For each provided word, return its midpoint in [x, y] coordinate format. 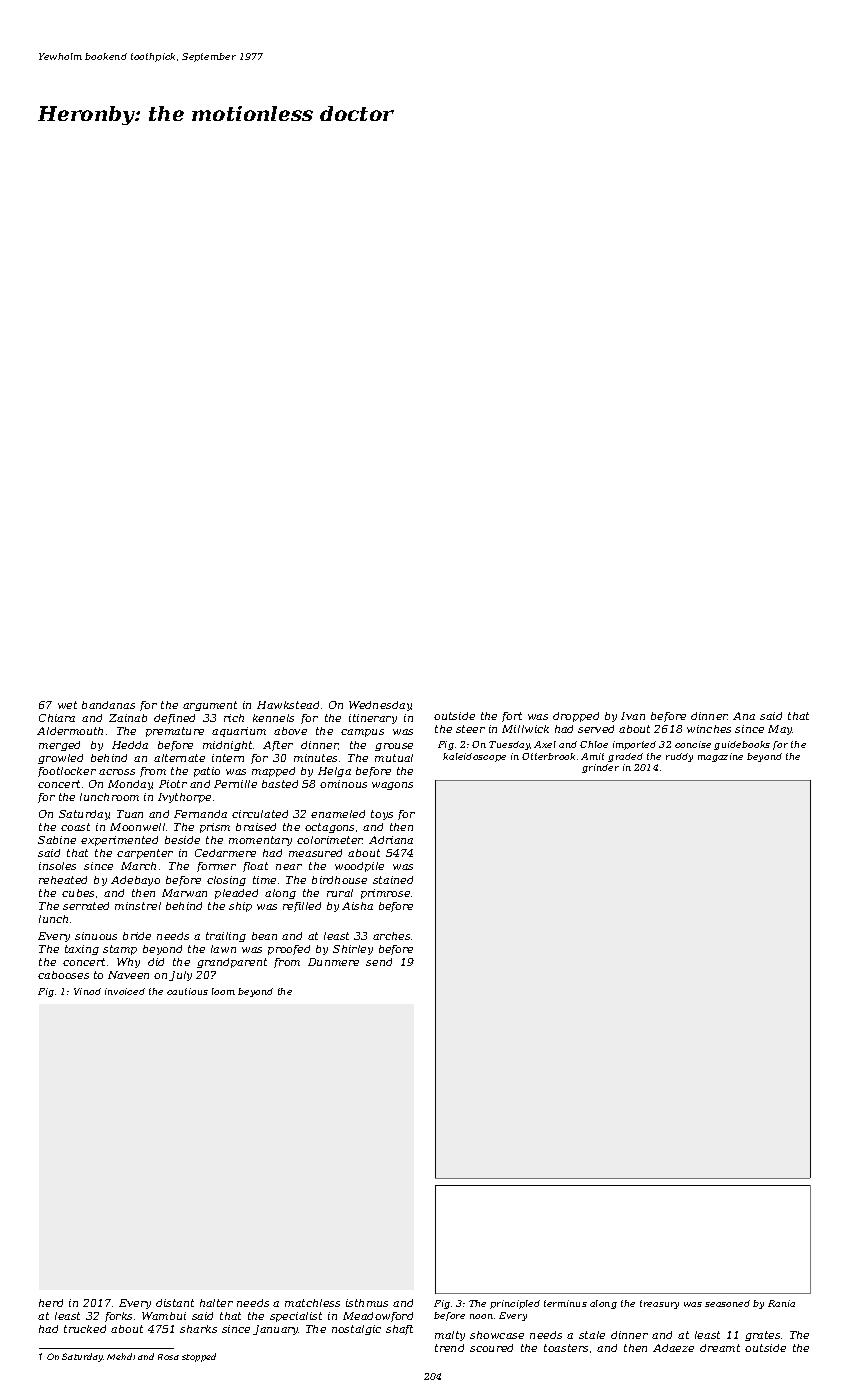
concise [693, 744]
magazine [720, 757]
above [290, 731]
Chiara [57, 718]
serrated [86, 906]
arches [391, 936]
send [379, 962]
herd [51, 1303]
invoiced [125, 991]
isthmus [367, 1303]
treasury [659, 1304]
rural [340, 893]
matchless [312, 1303]
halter [216, 1303]
